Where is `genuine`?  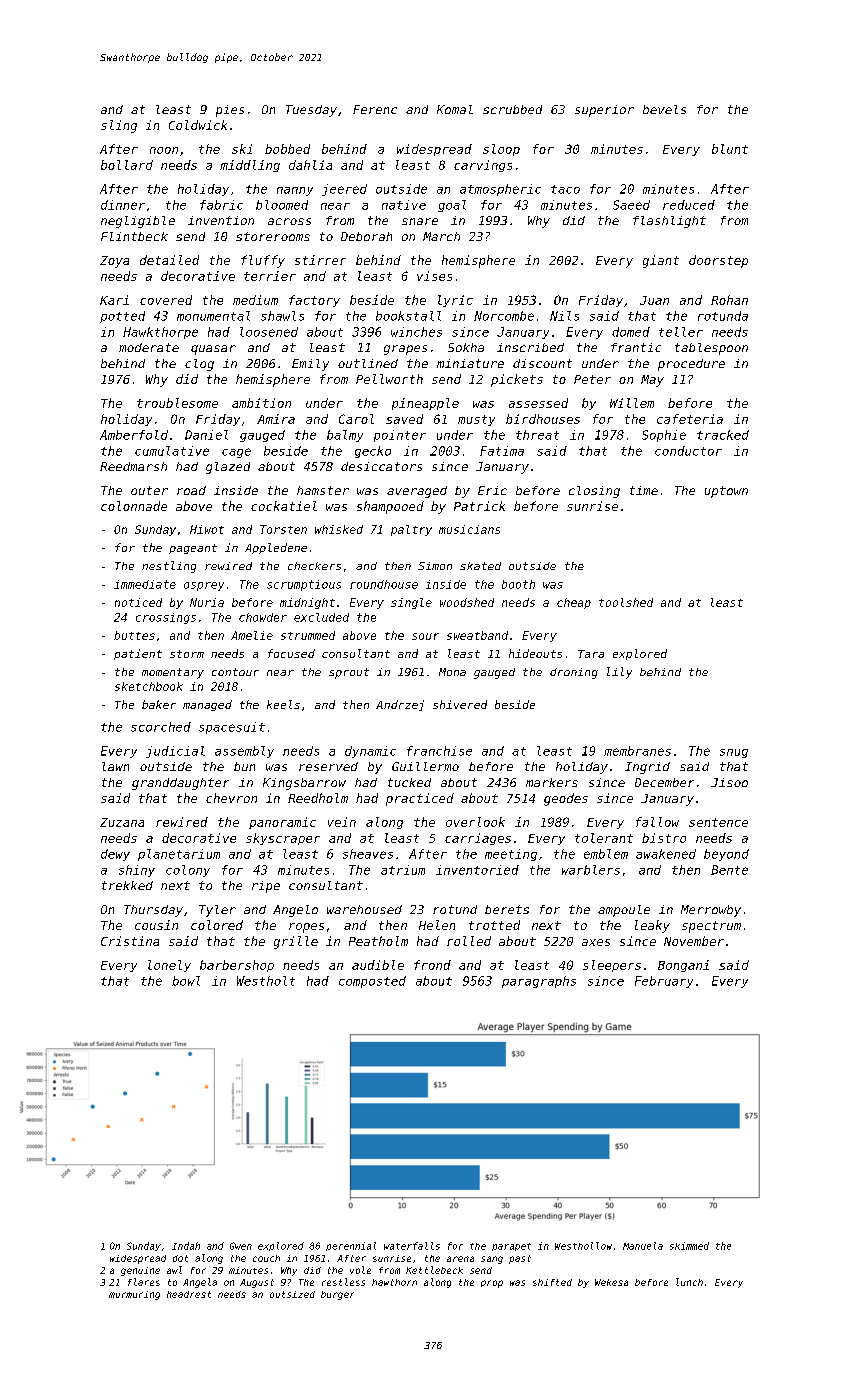 genuine is located at coordinates (140, 1271).
